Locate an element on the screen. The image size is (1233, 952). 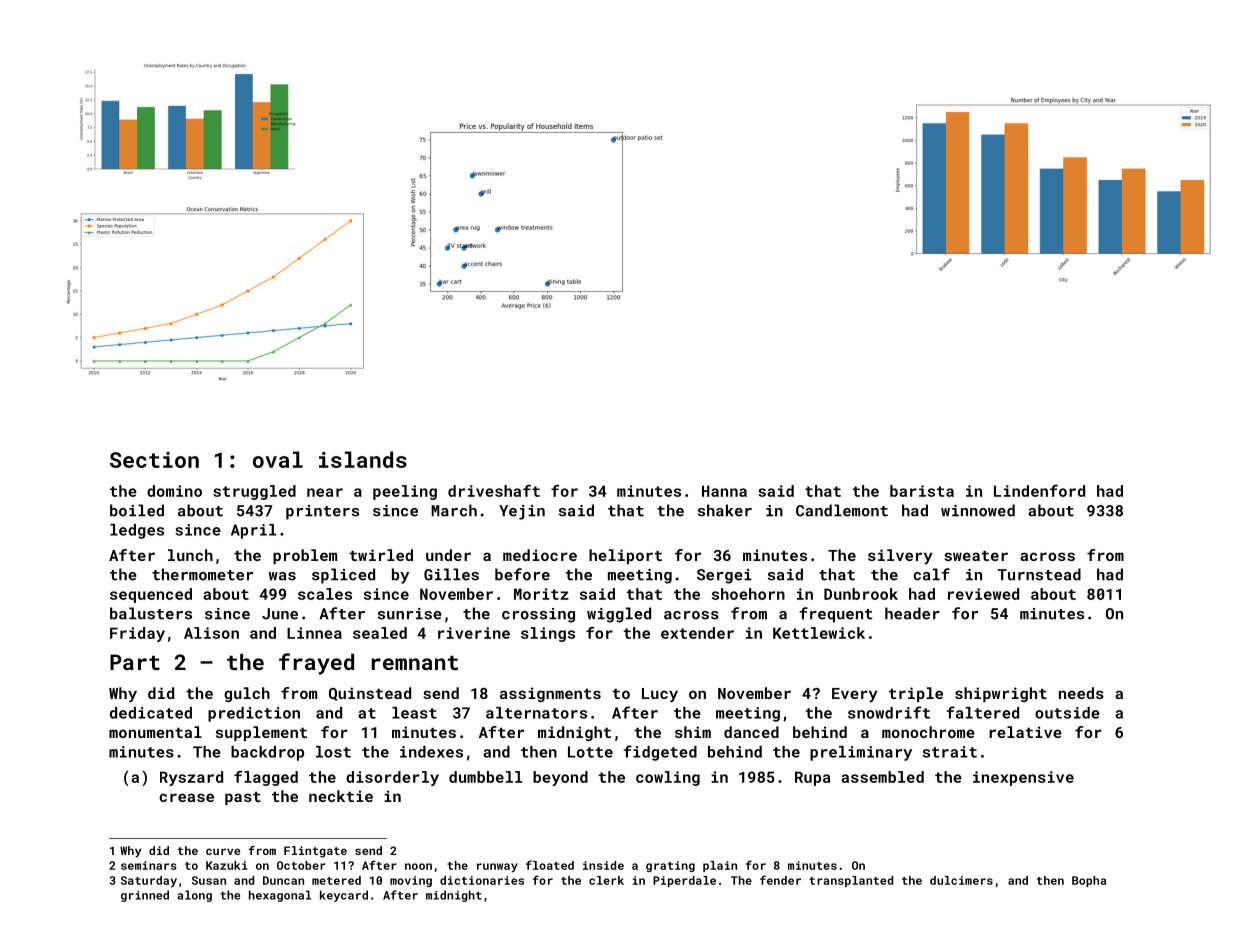
silvery is located at coordinates (900, 557).
